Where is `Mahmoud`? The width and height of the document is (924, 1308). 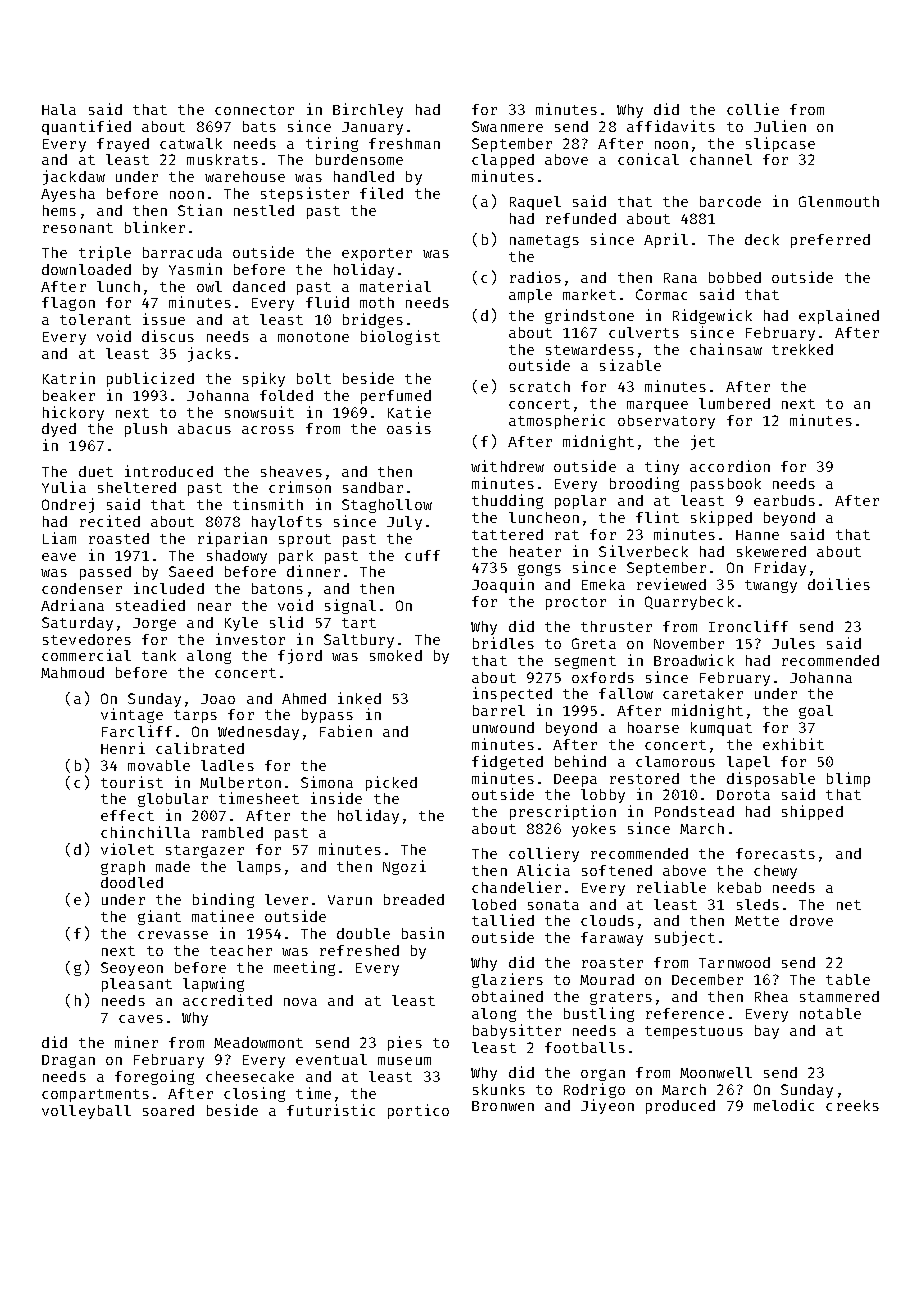 Mahmoud is located at coordinates (72, 672).
